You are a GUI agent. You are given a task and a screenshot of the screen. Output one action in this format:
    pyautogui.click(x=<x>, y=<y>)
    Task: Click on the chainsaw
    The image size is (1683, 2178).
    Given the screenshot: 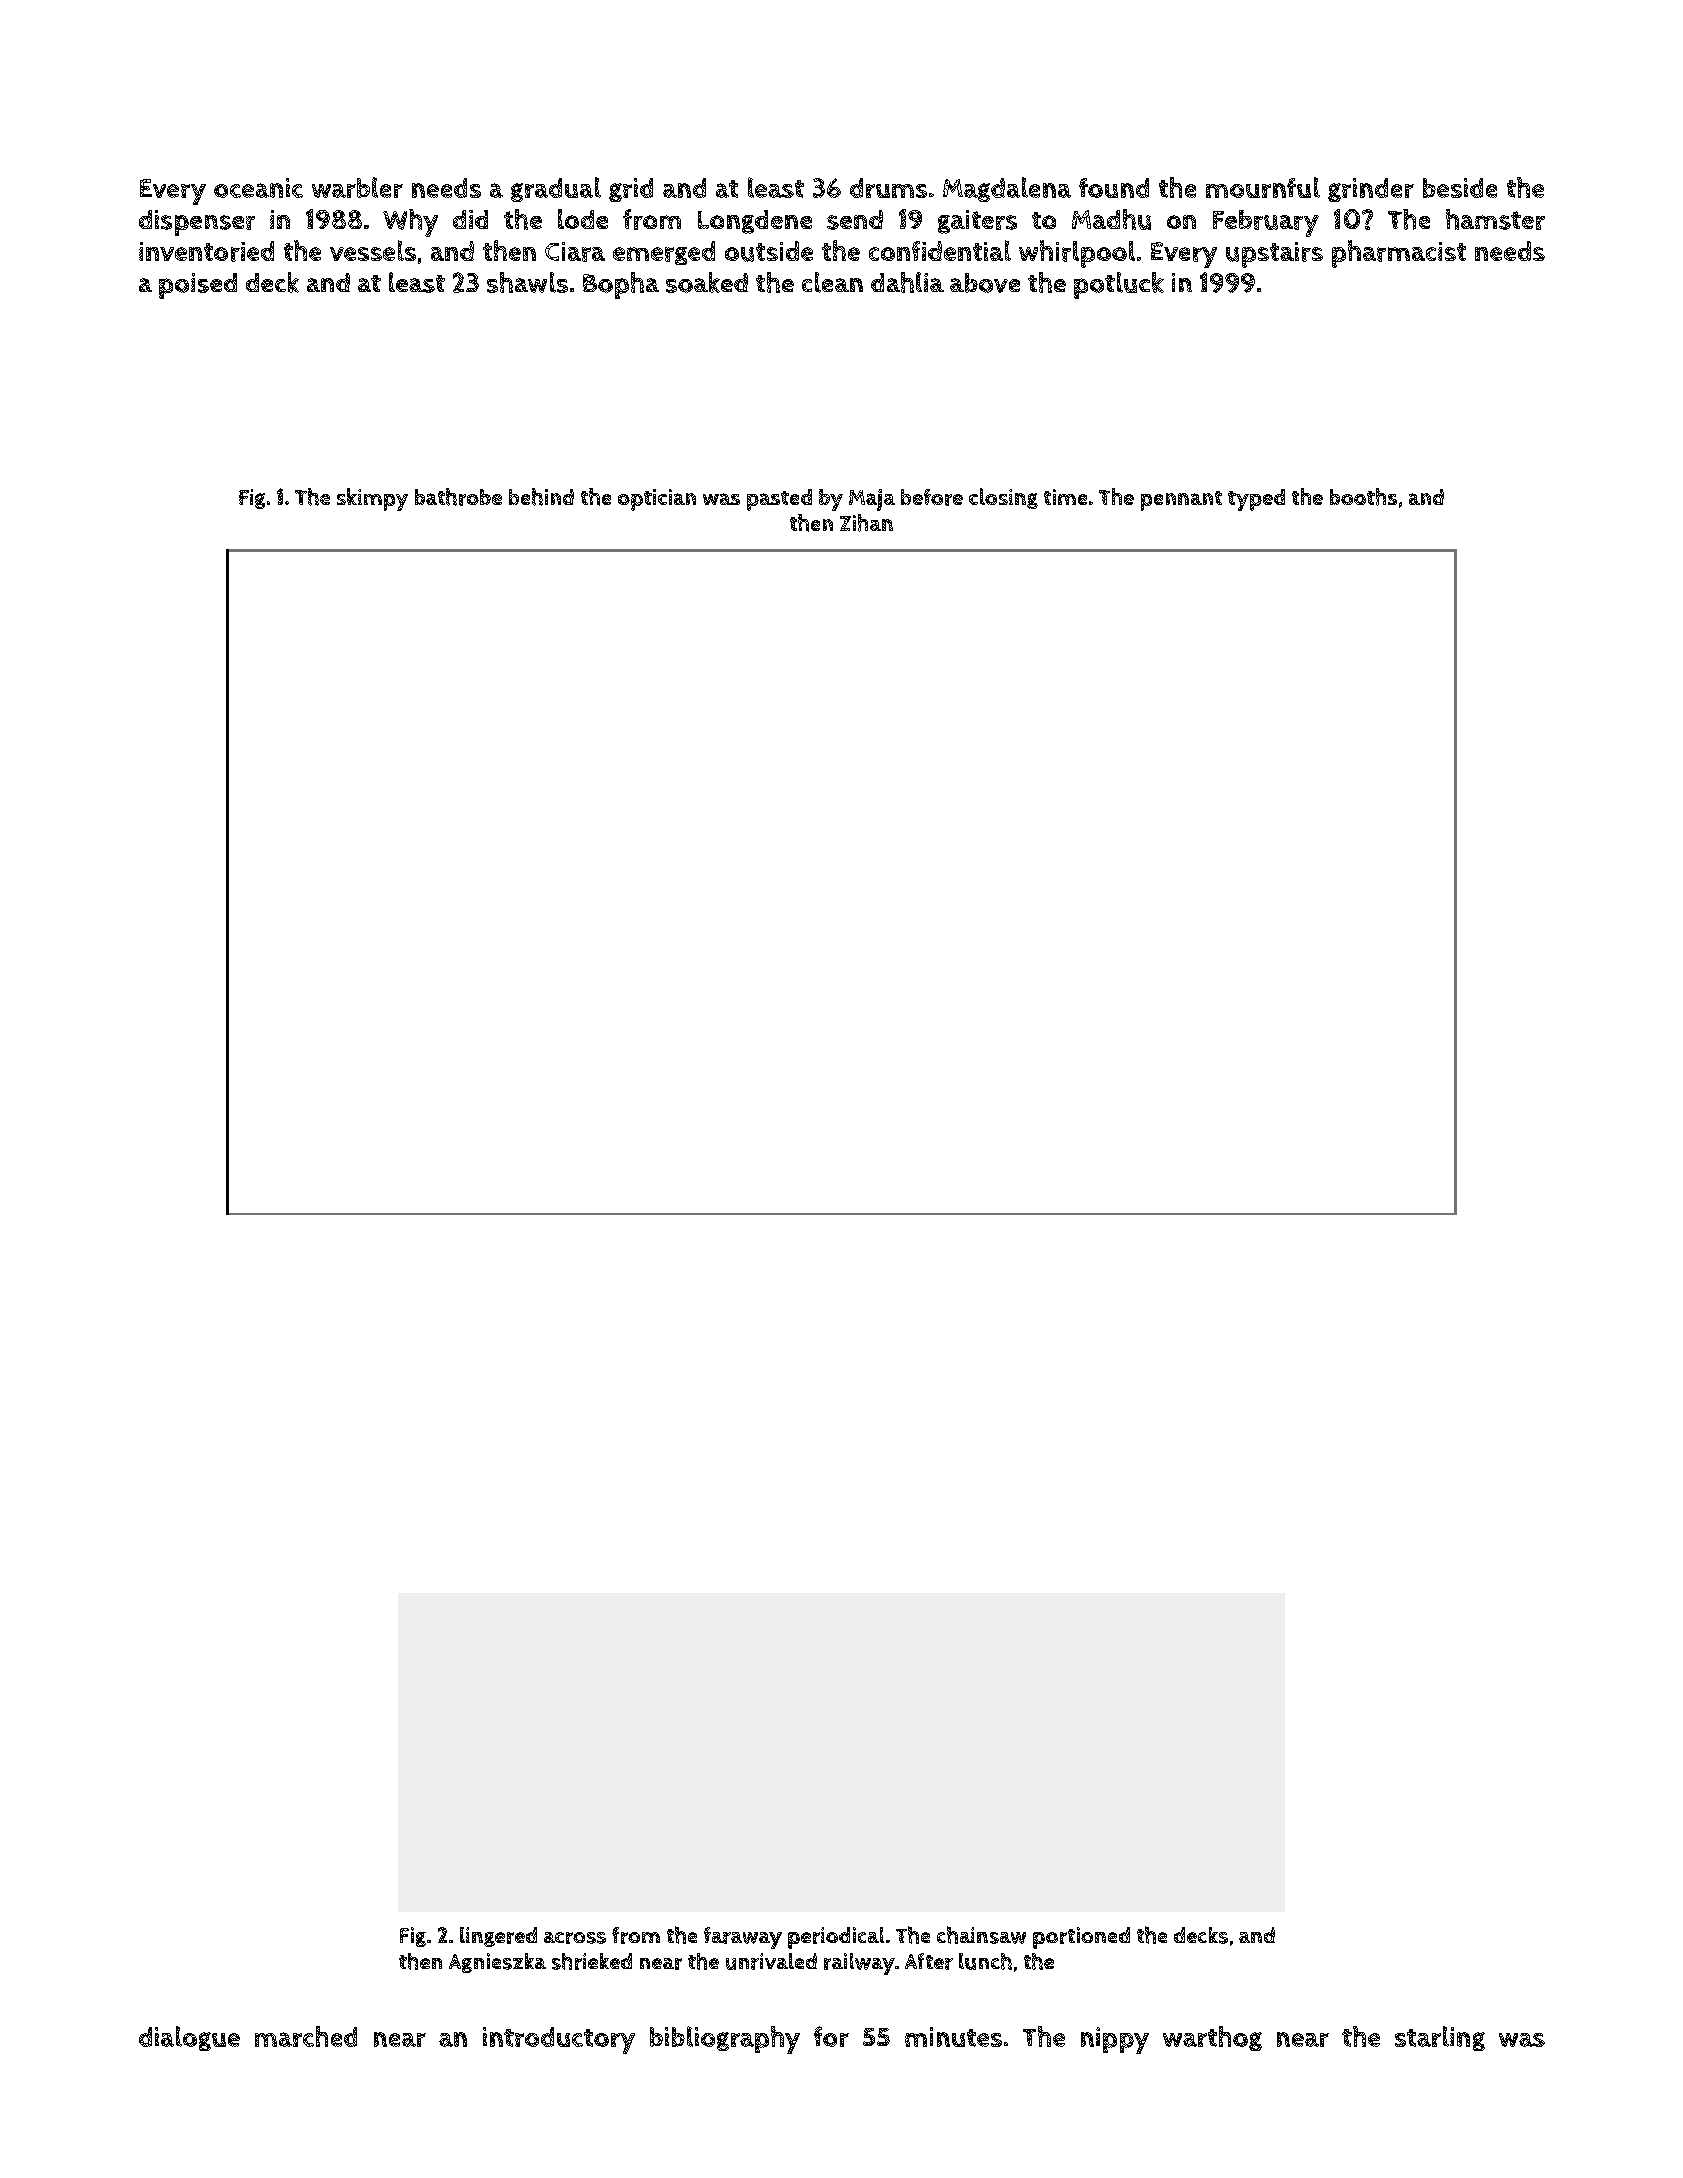 What is the action you would take?
    pyautogui.click(x=981, y=1935)
